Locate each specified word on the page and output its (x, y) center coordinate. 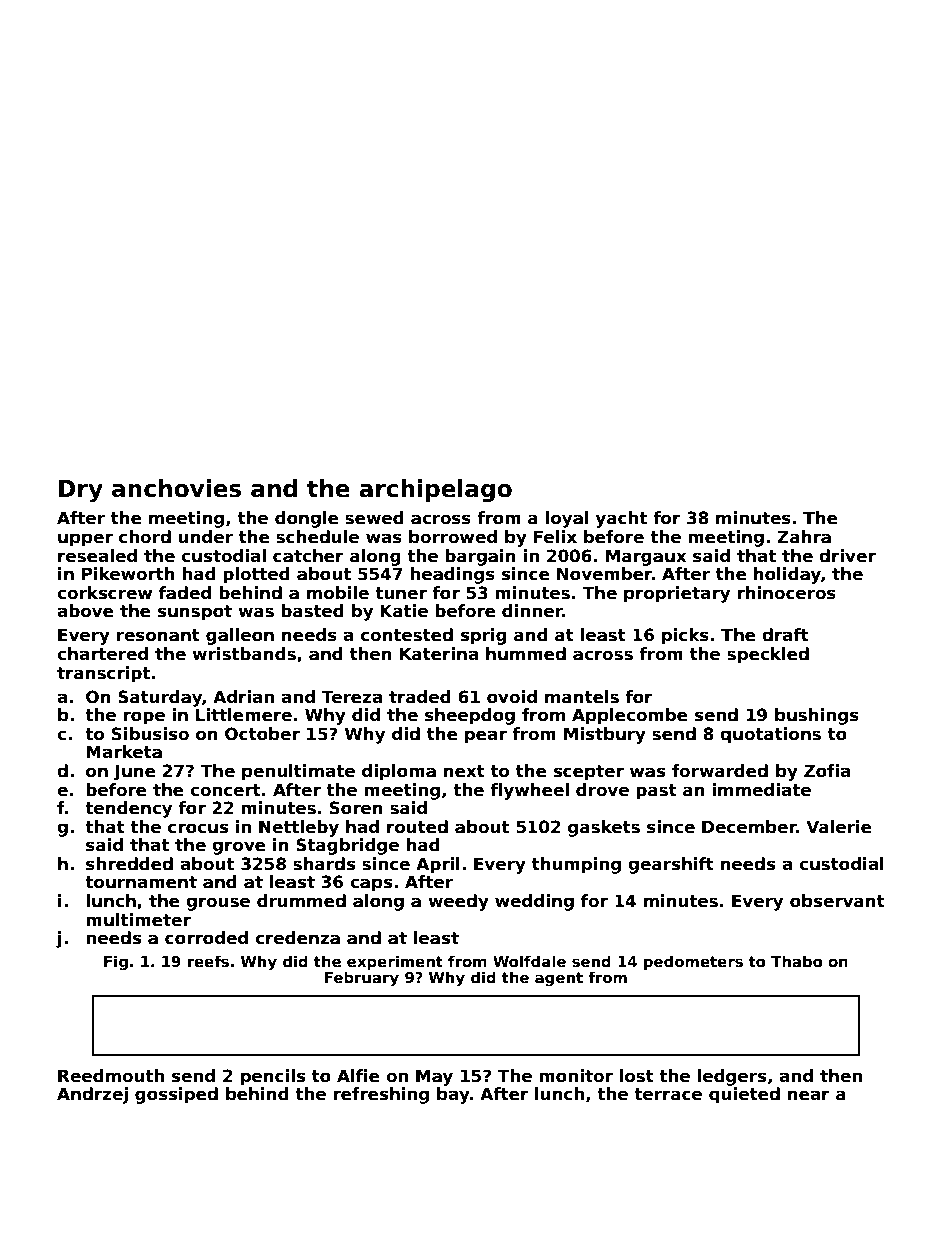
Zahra (804, 537)
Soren (356, 808)
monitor (576, 1076)
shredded (129, 864)
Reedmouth (111, 1076)
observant (837, 901)
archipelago (435, 490)
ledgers (731, 1077)
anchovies (176, 488)
